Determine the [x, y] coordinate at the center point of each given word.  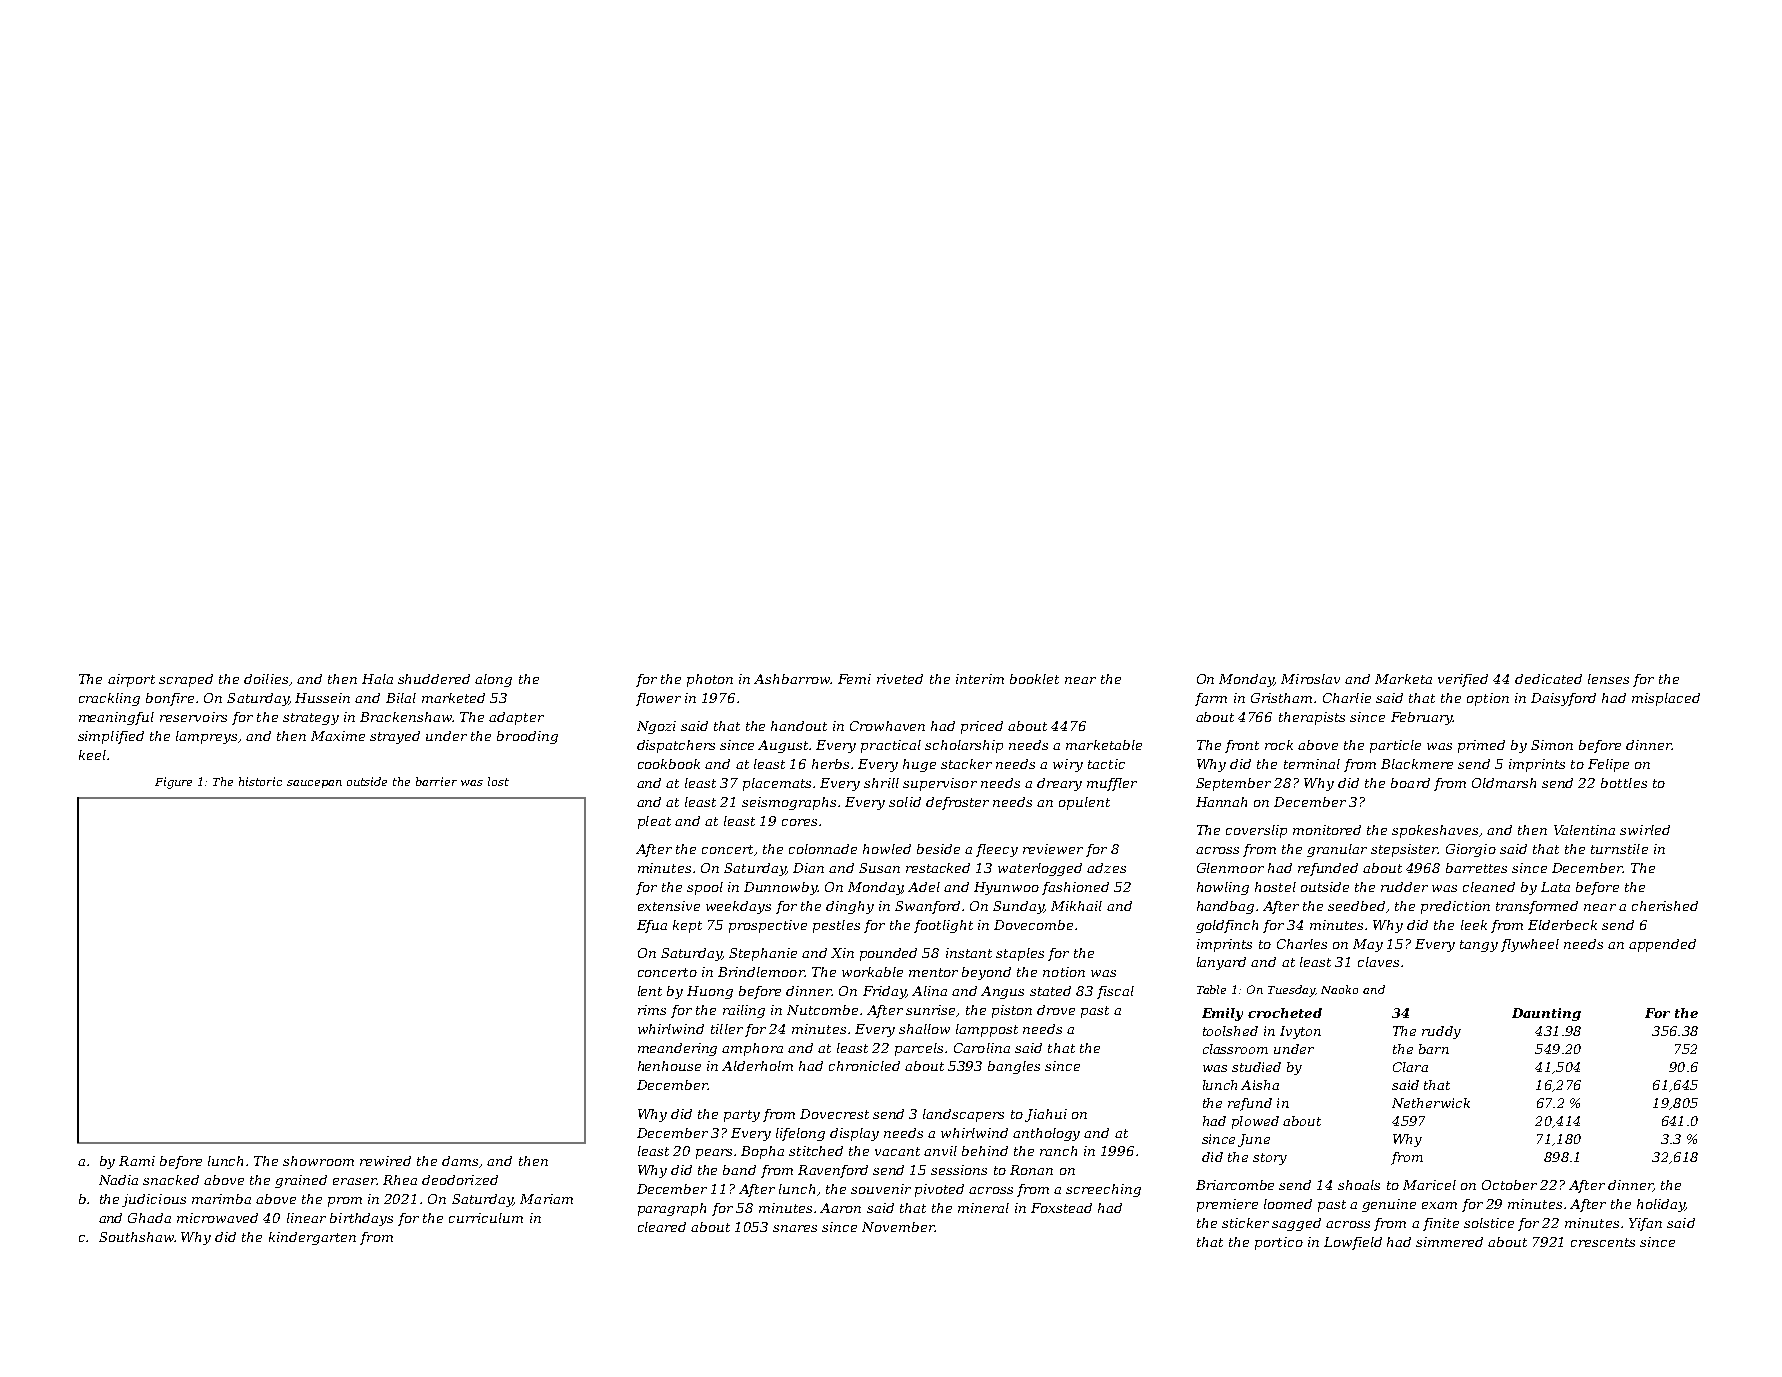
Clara [1410, 1067]
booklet [1034, 679]
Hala [377, 679]
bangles [1014, 1067]
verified [1463, 680]
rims [652, 1010]
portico [1279, 1243]
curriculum [486, 1218]
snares [795, 1228]
